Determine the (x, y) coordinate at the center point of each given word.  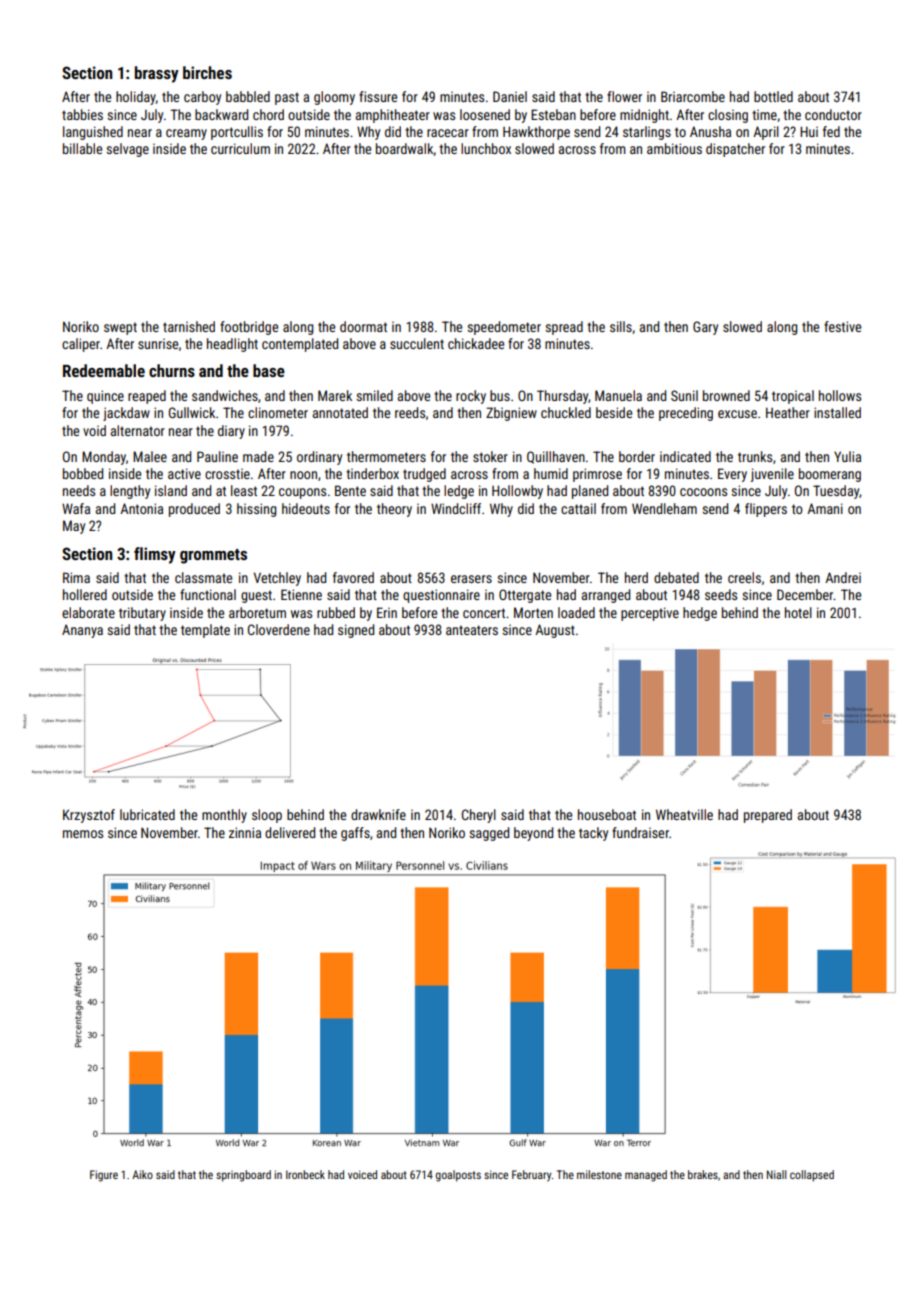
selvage (128, 150)
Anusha (710, 131)
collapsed (812, 1176)
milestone (599, 1174)
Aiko (142, 1174)
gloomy (334, 98)
